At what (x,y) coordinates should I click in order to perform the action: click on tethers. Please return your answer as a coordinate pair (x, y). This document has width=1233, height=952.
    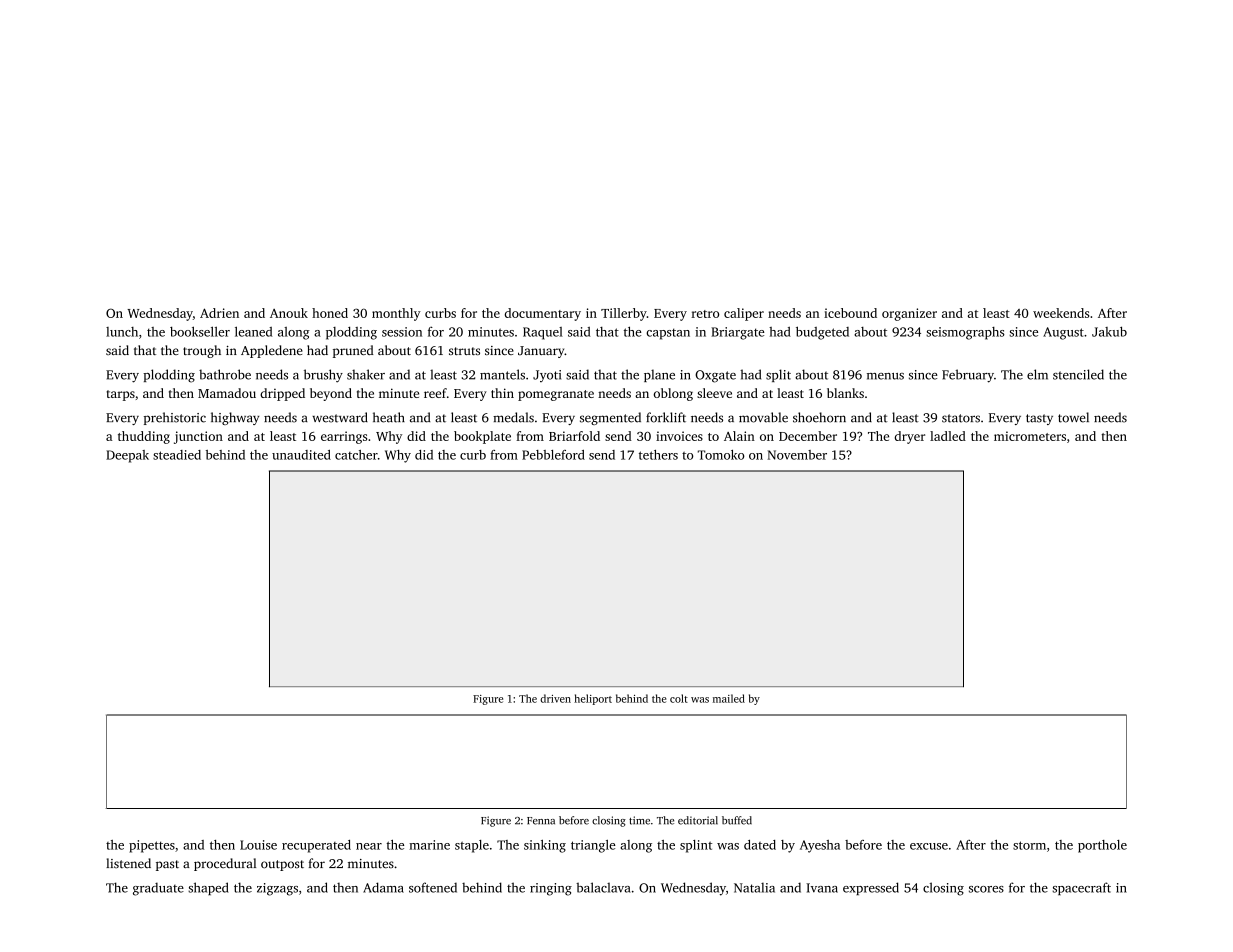
    Looking at the image, I should click on (658, 455).
